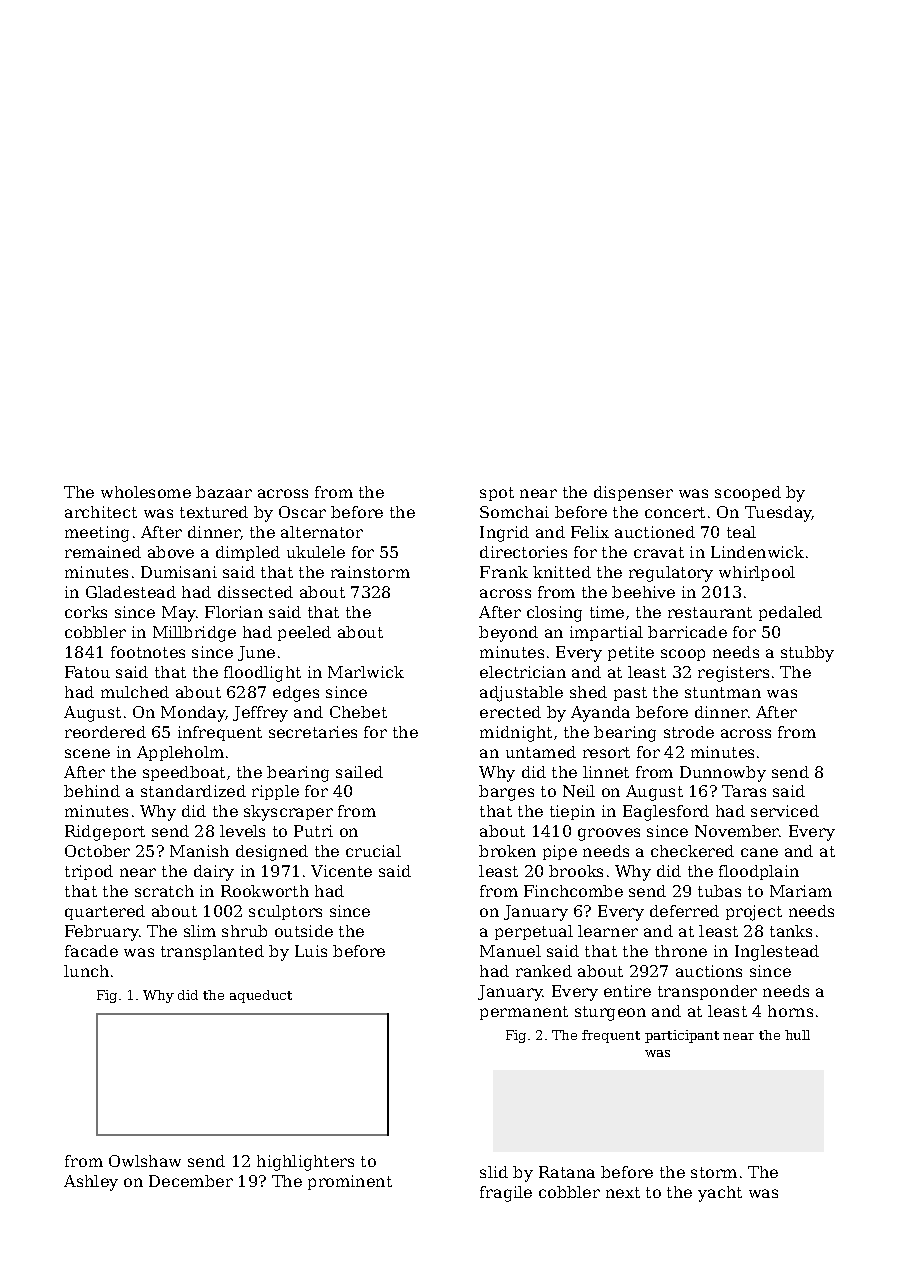 This screenshot has width=901, height=1278. What do you see at coordinates (606, 772) in the screenshot?
I see `linnet` at bounding box center [606, 772].
